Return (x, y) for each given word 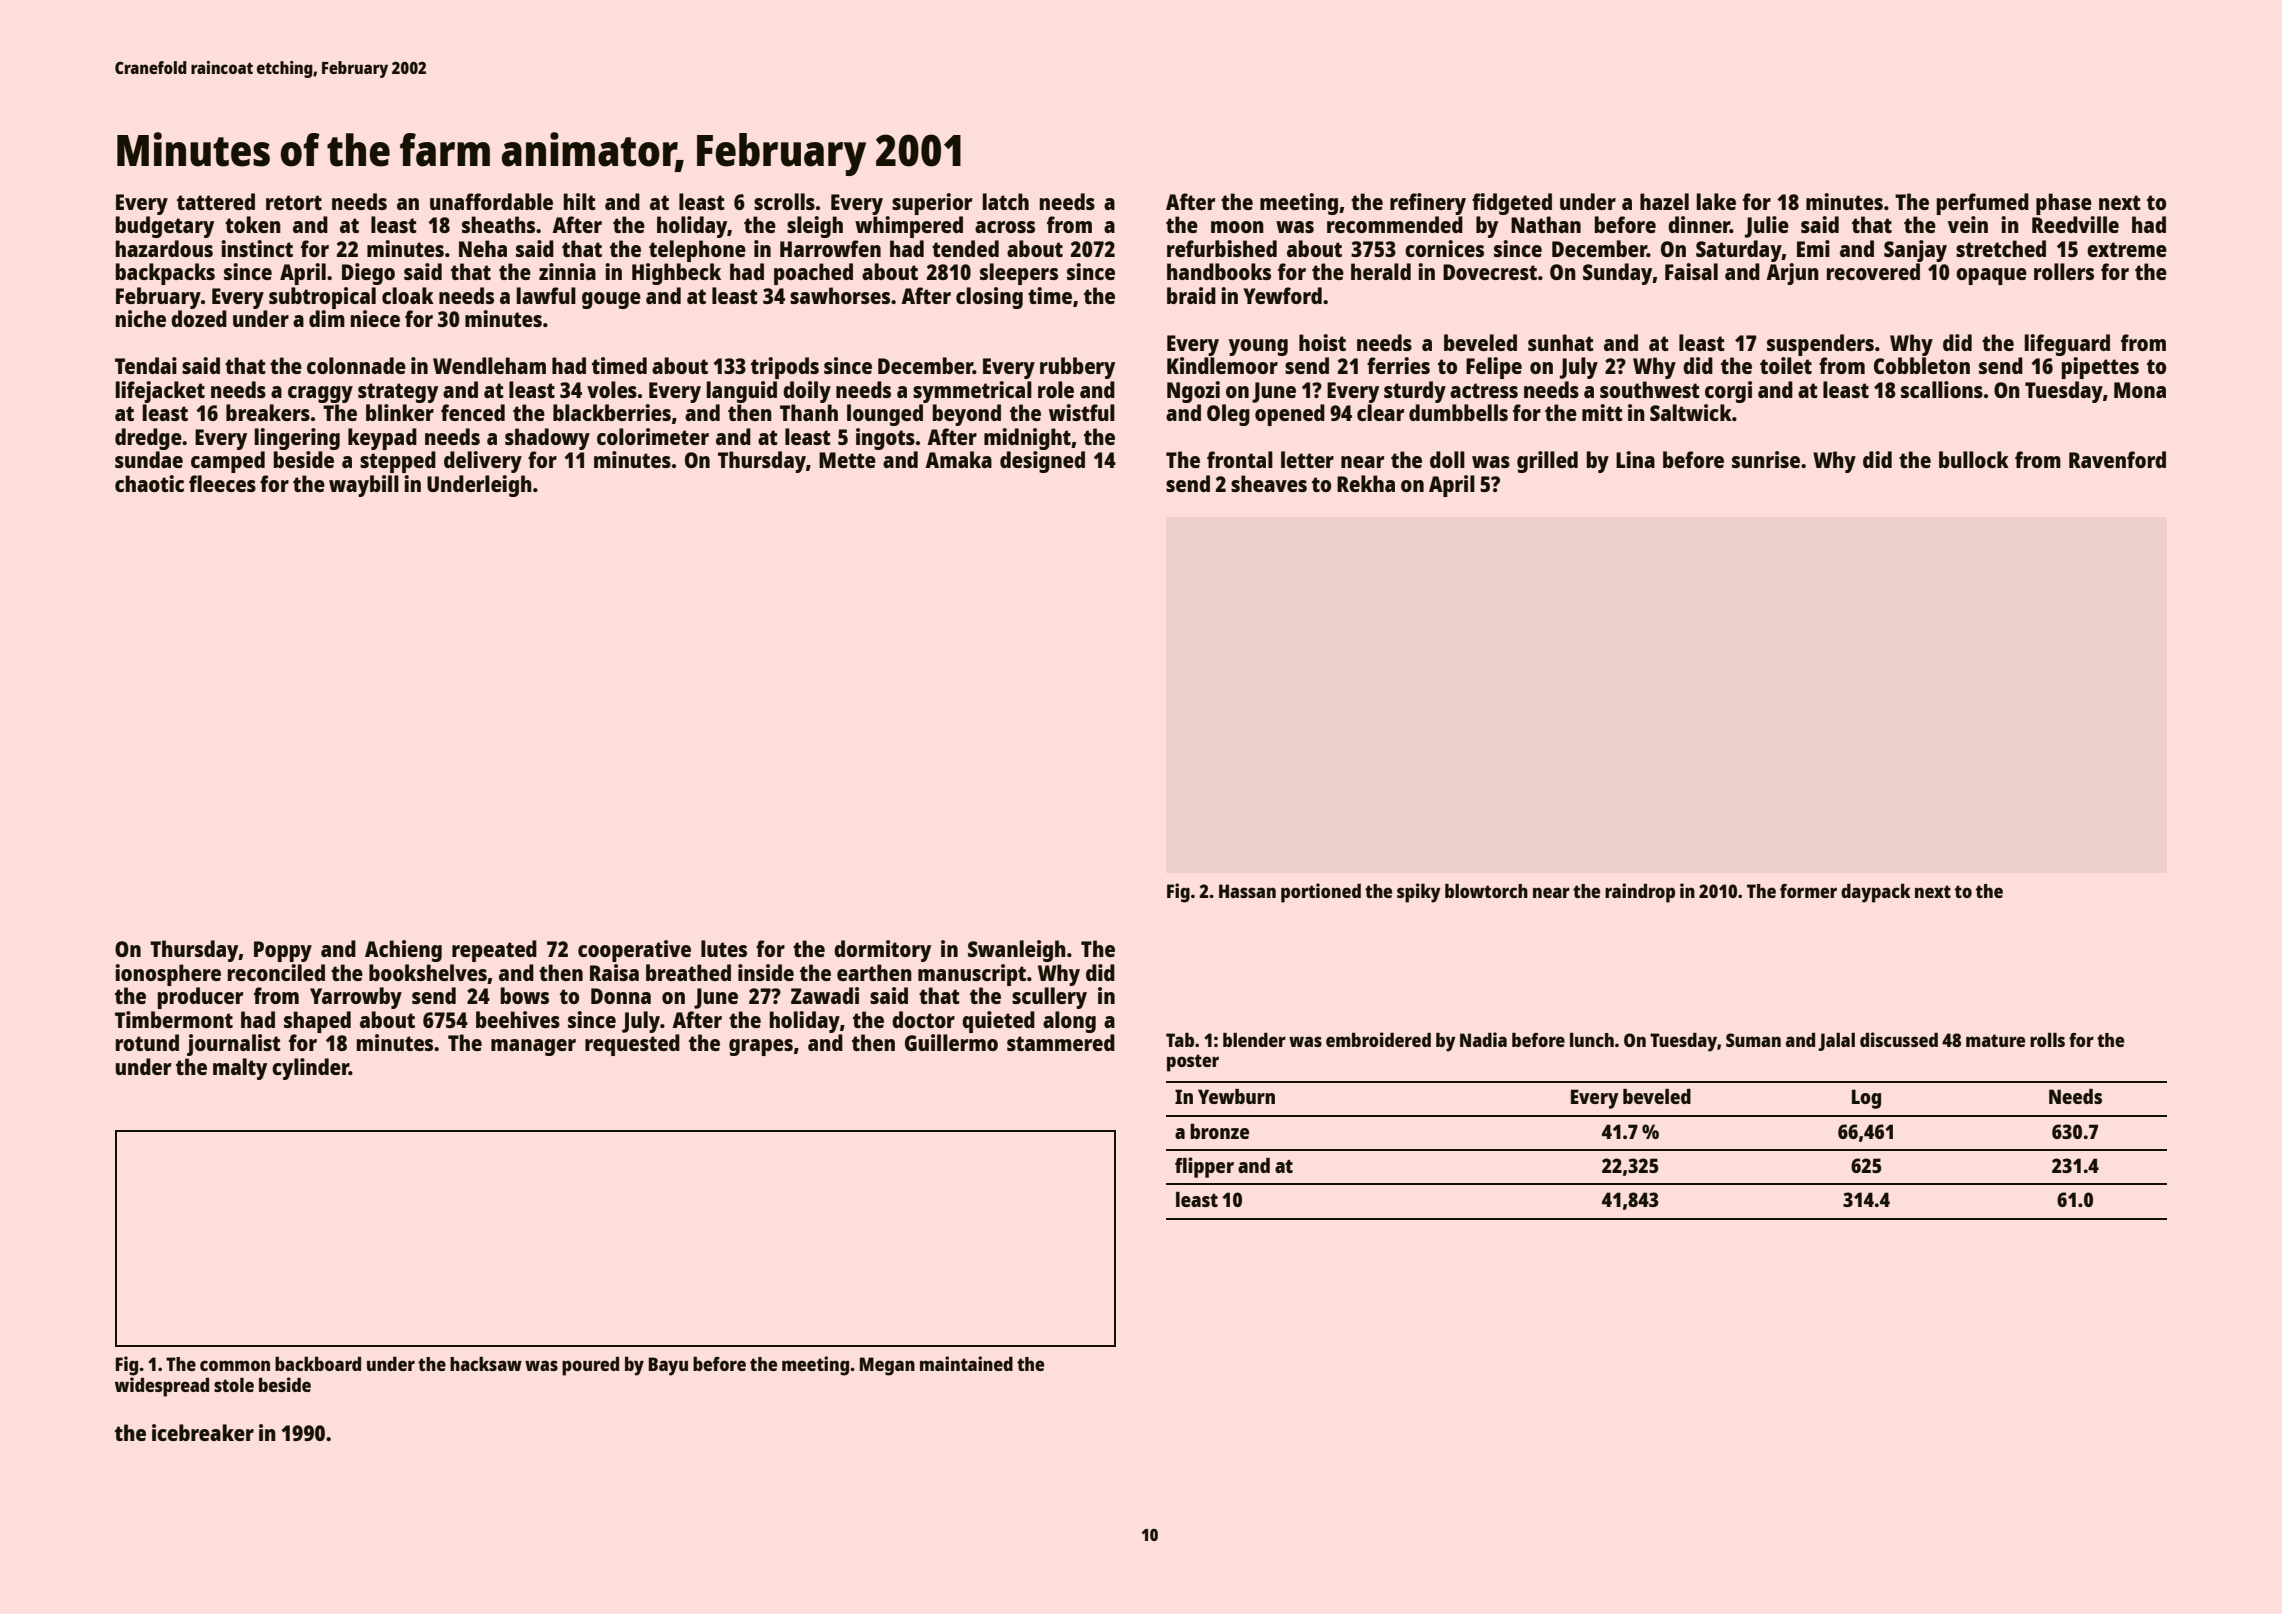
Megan (887, 1366)
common (235, 1365)
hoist (1322, 342)
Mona (2140, 390)
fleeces (222, 483)
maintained (966, 1363)
